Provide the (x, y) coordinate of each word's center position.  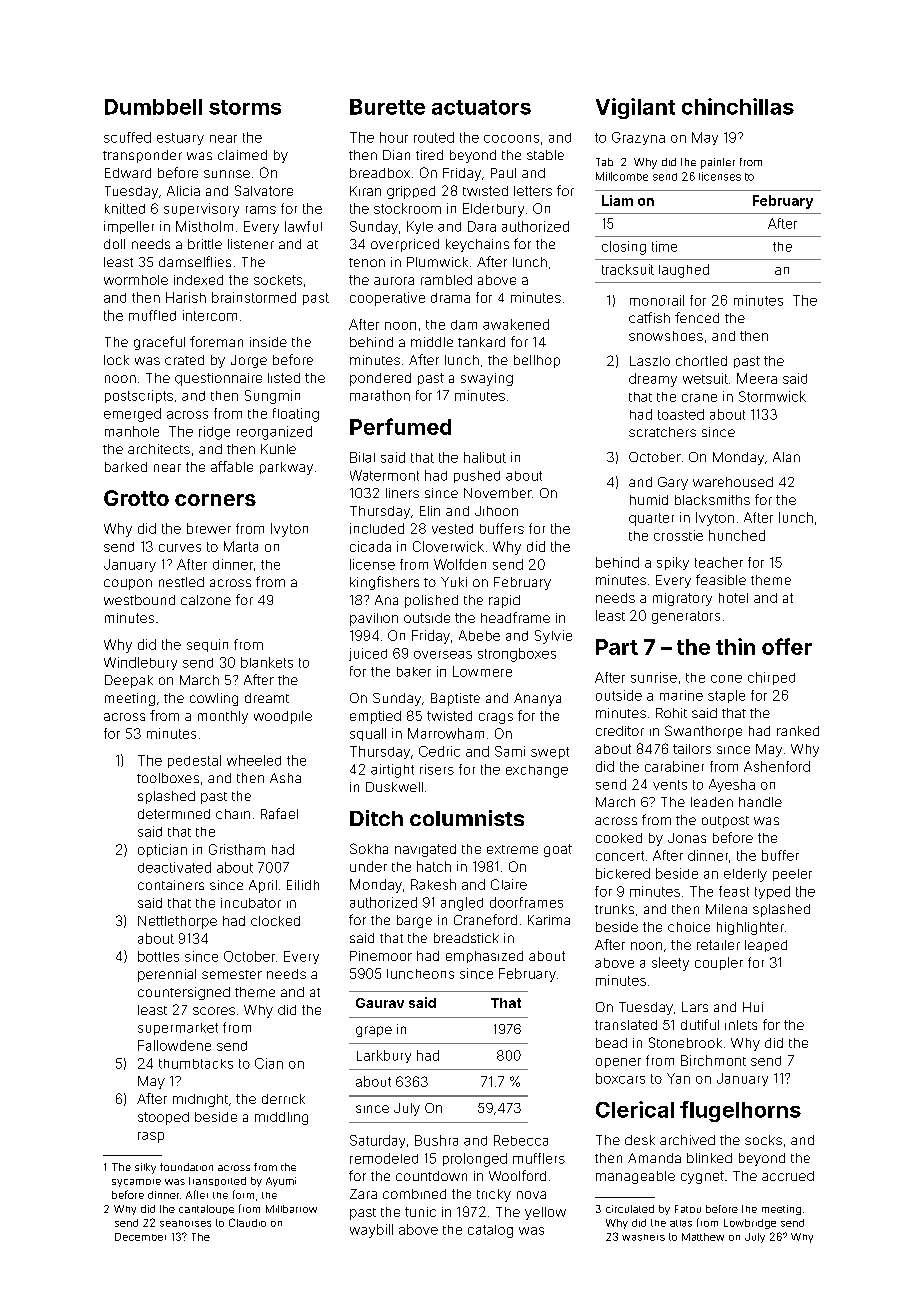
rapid (504, 601)
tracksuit (628, 269)
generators (686, 617)
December (140, 1237)
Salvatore (264, 190)
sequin (207, 645)
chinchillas (738, 106)
